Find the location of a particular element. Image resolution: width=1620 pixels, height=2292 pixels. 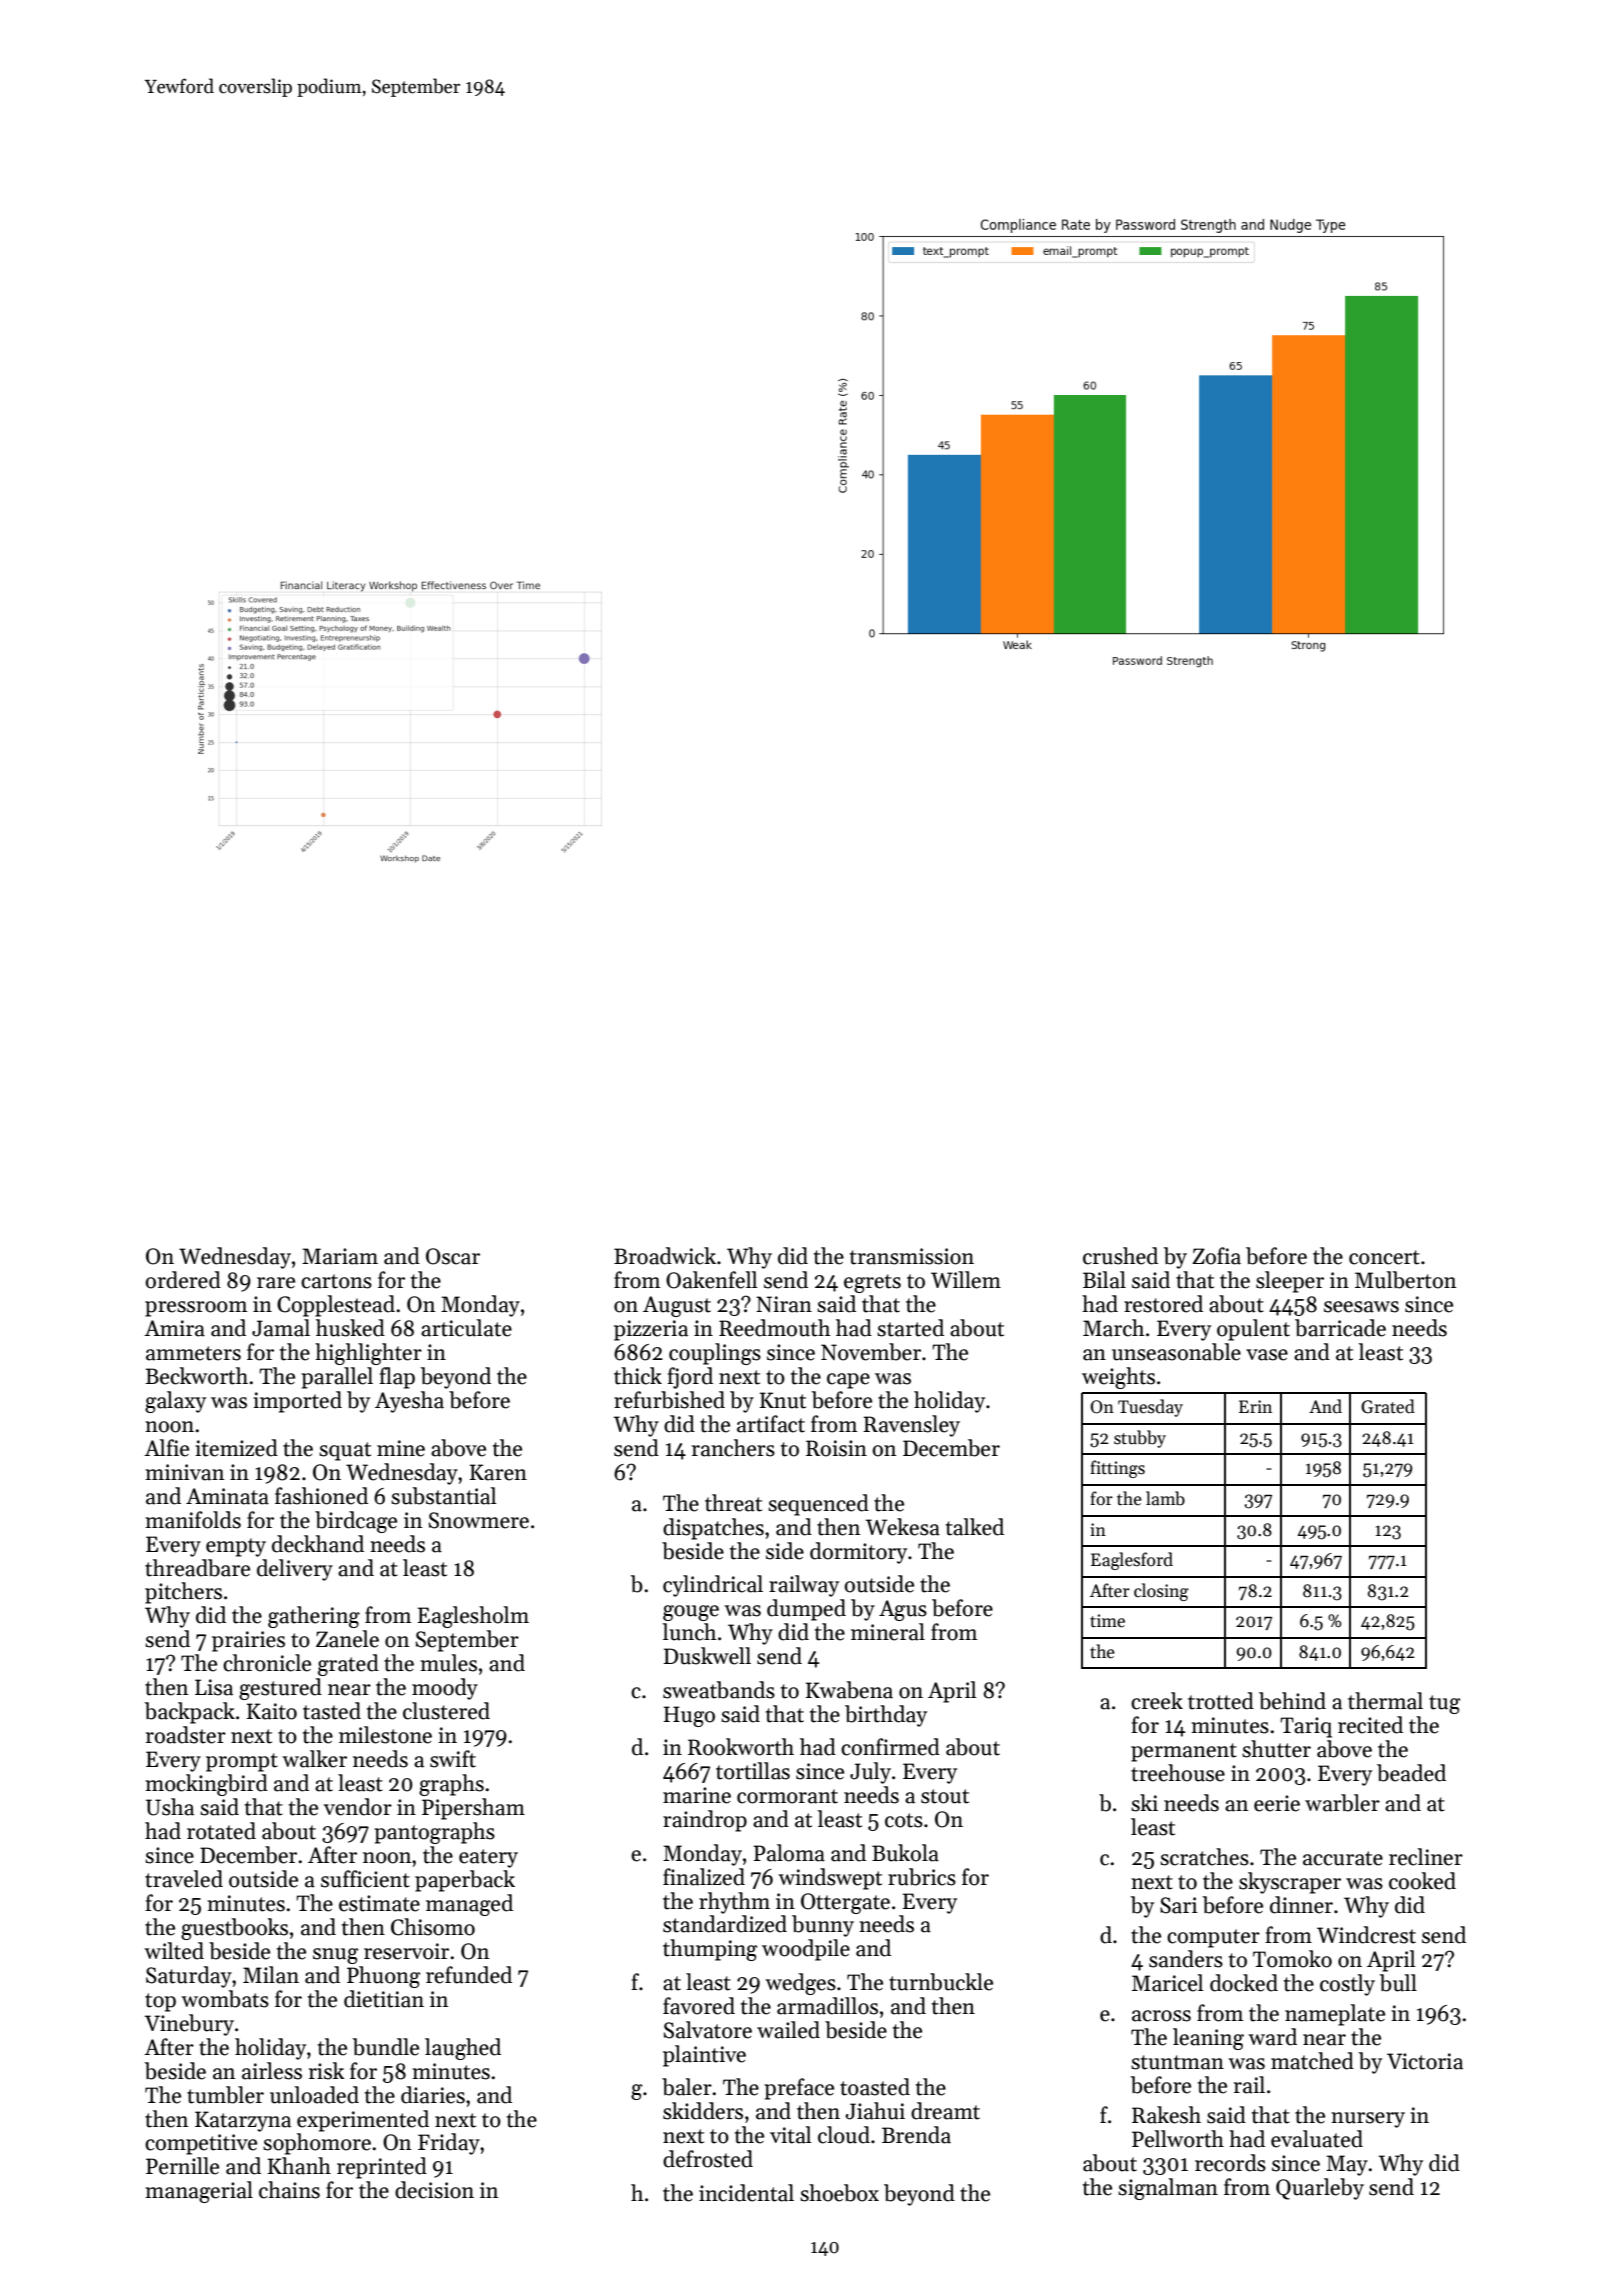

dispatches is located at coordinates (713, 1529).
